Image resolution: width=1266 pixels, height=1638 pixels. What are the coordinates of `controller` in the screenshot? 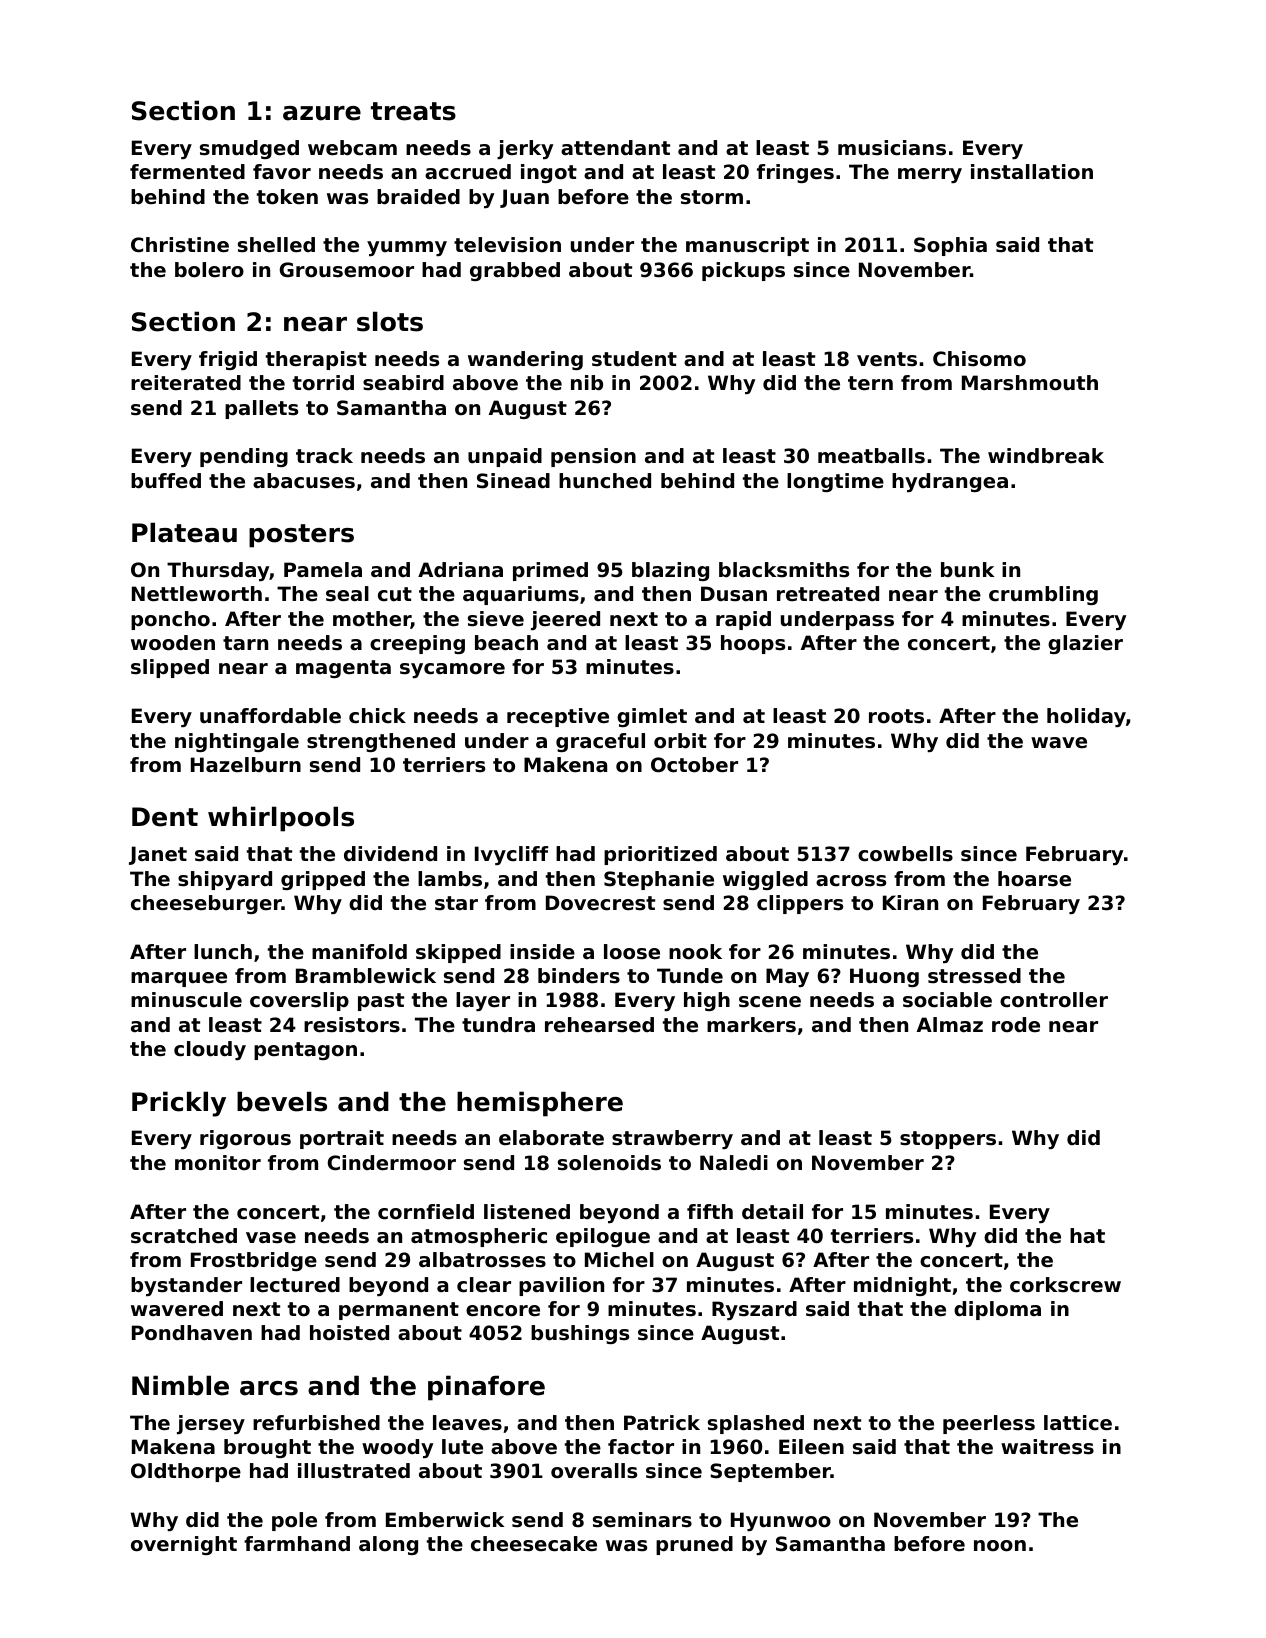 It's located at (1054, 1000).
